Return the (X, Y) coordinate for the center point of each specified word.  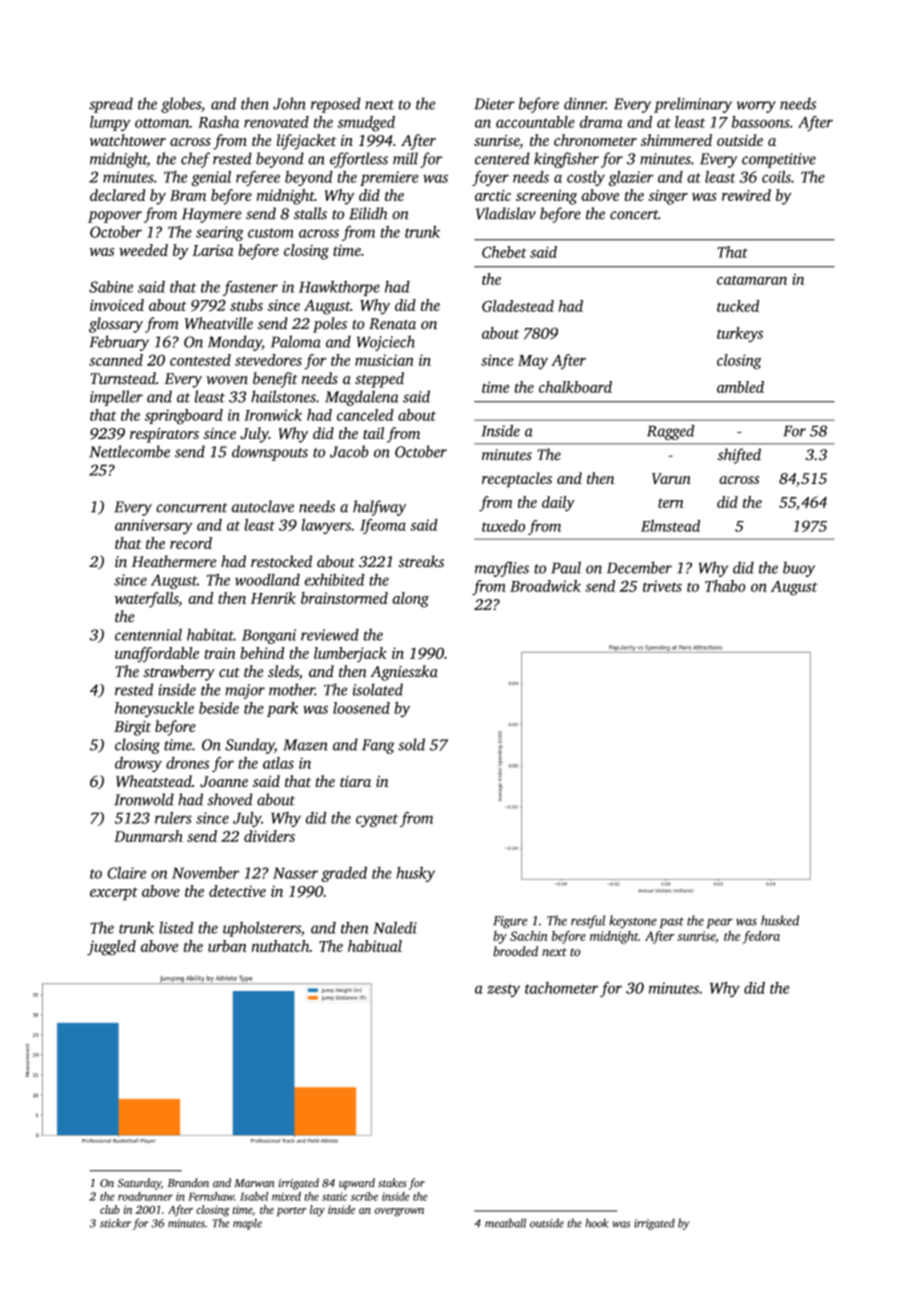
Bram (188, 195)
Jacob (349, 451)
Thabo (725, 586)
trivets (662, 586)
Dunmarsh (148, 836)
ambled (740, 387)
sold (411, 744)
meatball (505, 1223)
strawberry (179, 673)
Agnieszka (404, 673)
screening (546, 197)
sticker (115, 1223)
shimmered (676, 140)
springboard (184, 417)
